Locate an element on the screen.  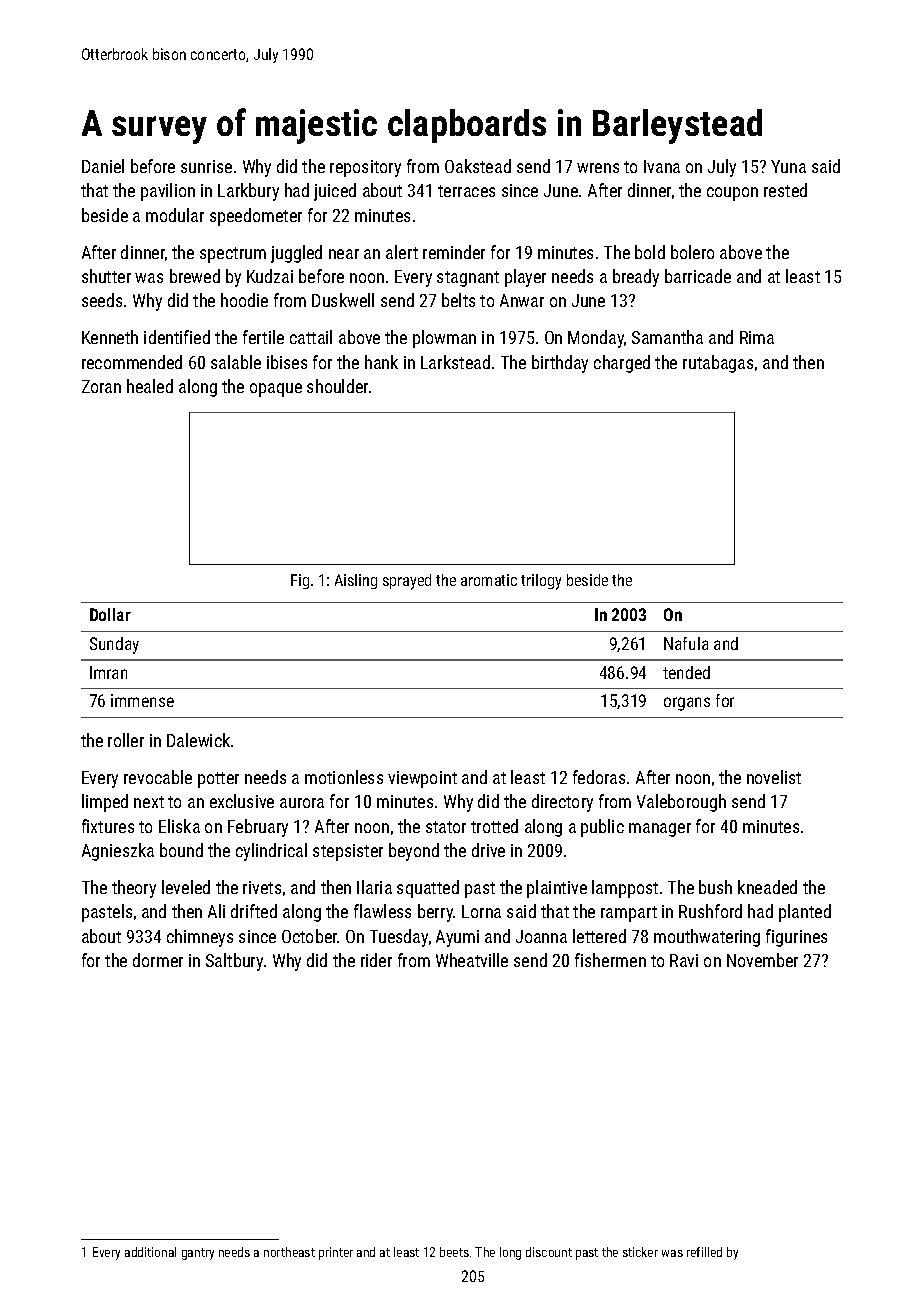
charged is located at coordinates (622, 364).
